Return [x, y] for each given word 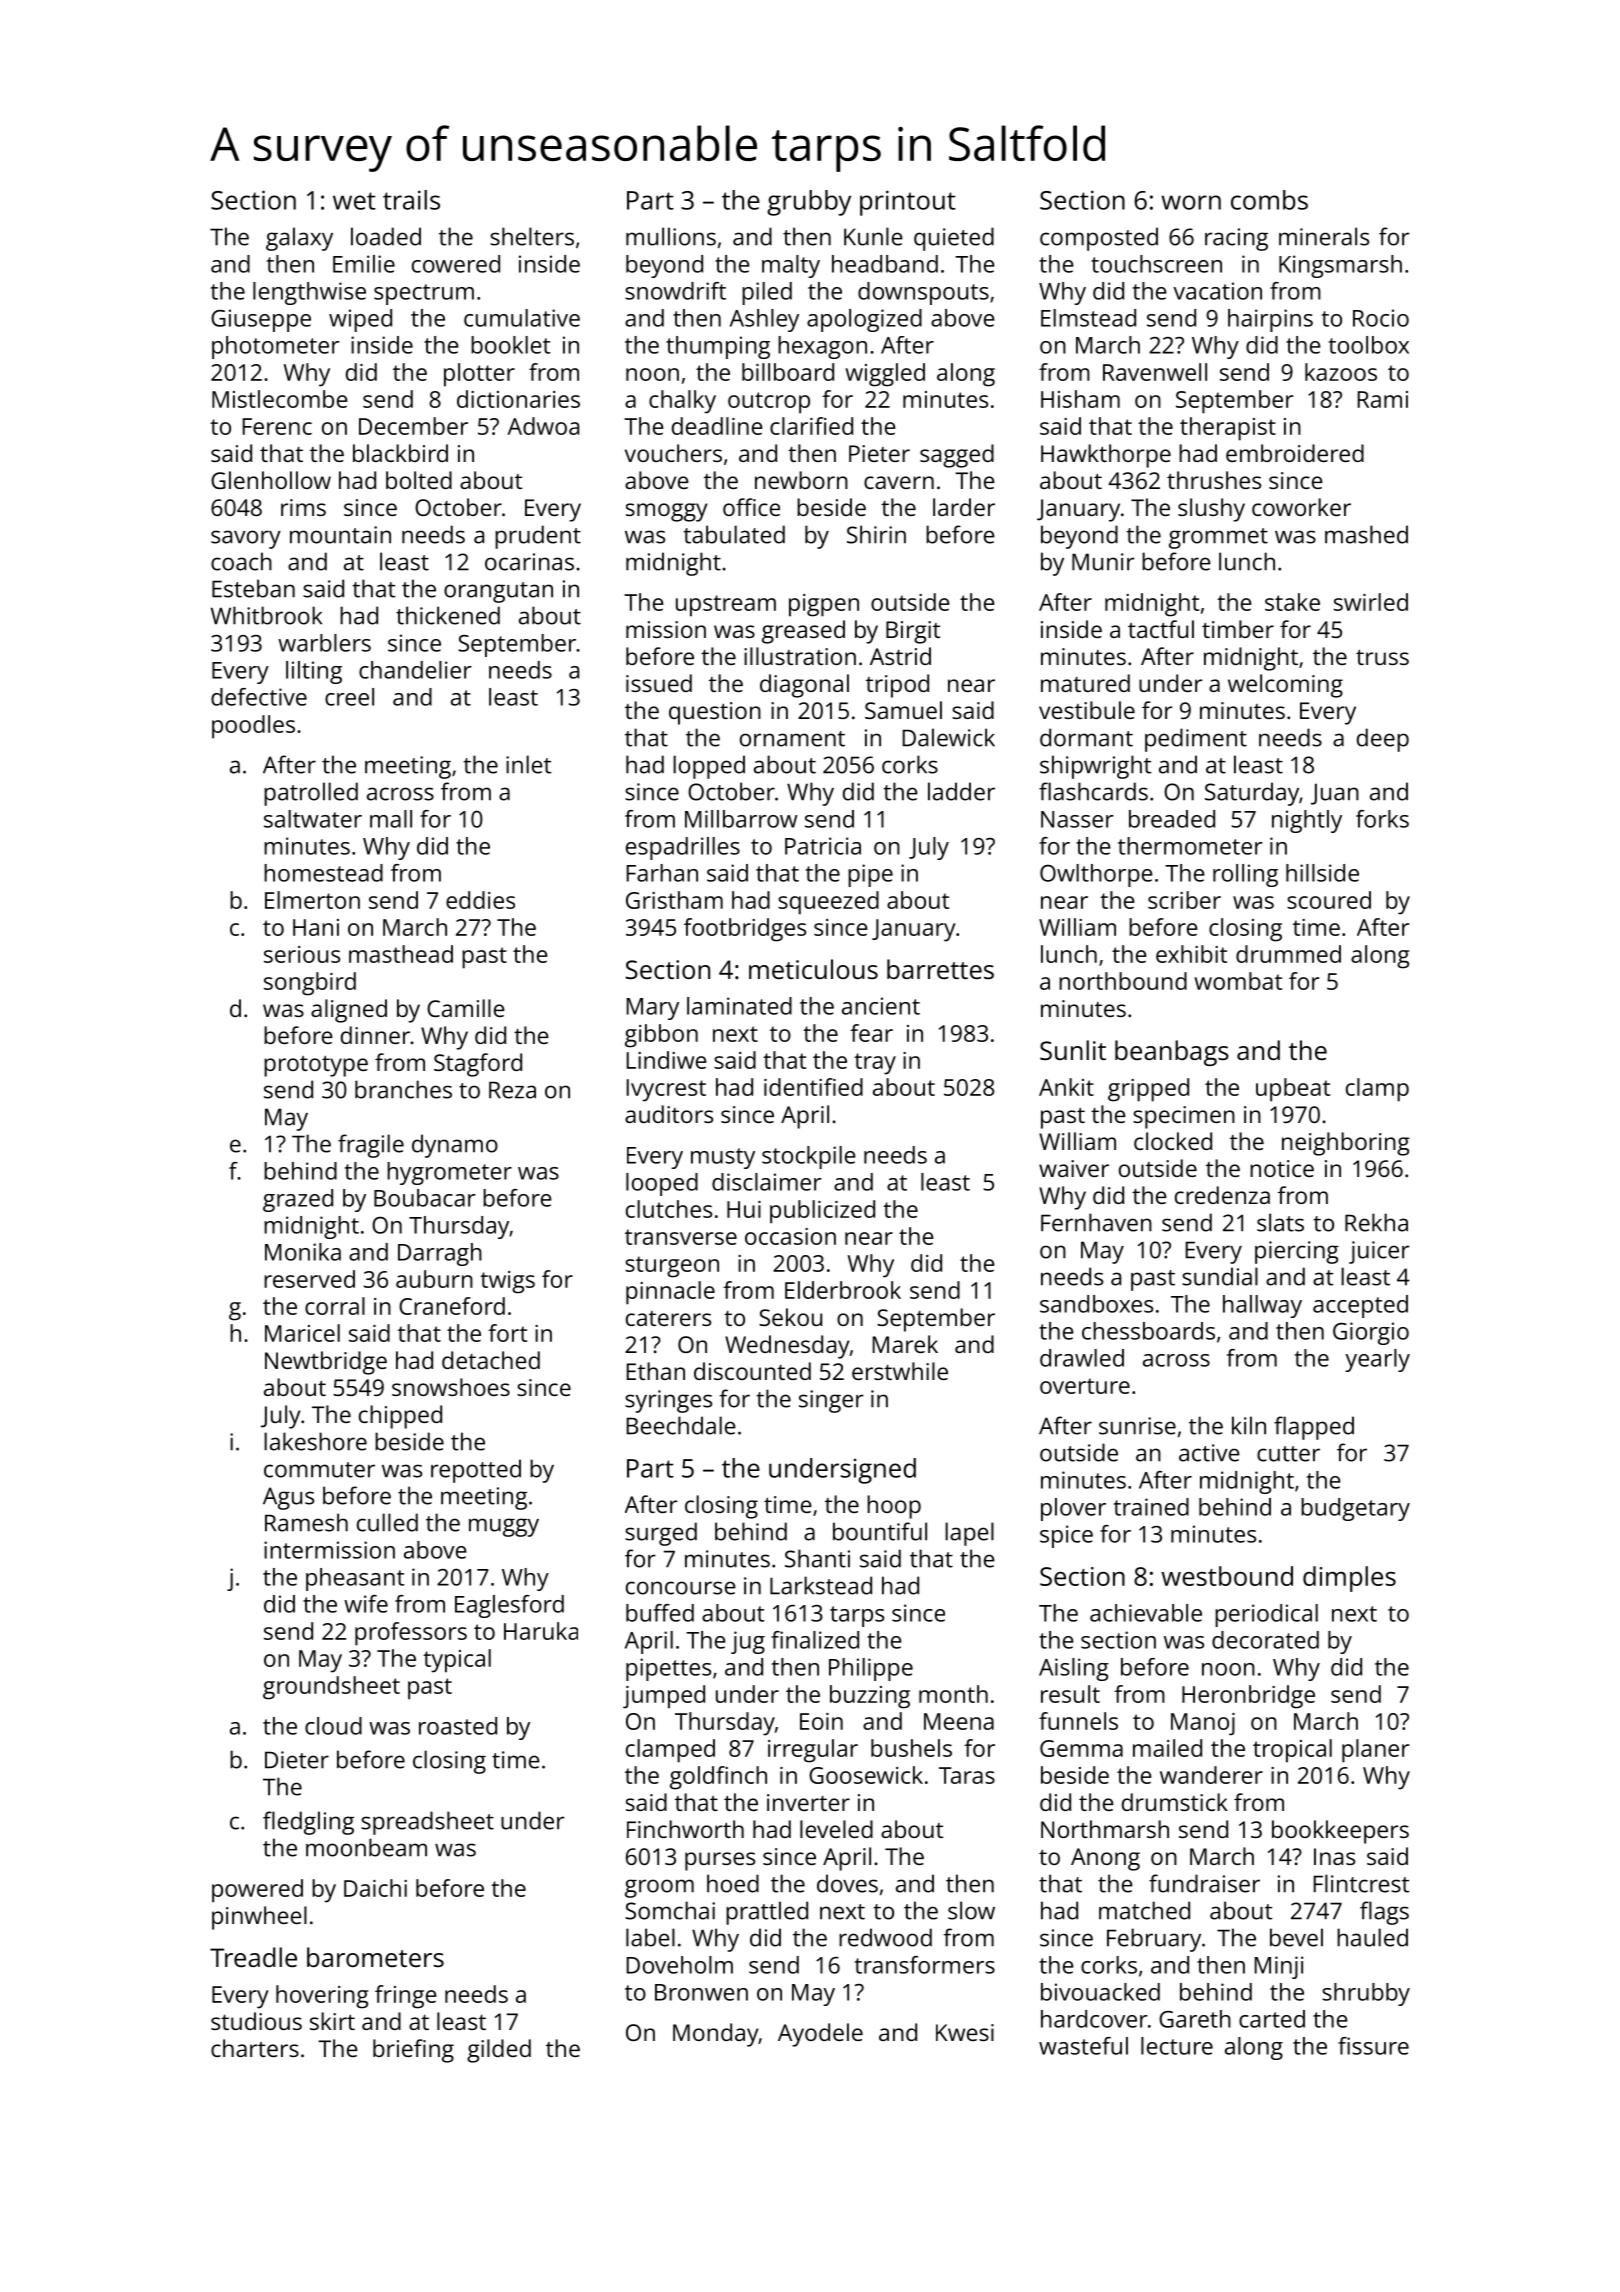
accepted [1360, 1306]
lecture [1177, 2046]
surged [661, 1534]
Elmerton [312, 900]
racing [1236, 239]
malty [791, 266]
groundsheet [331, 1688]
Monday [715, 2035]
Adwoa [543, 426]
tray [875, 1064]
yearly [1377, 1360]
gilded [499, 2051]
